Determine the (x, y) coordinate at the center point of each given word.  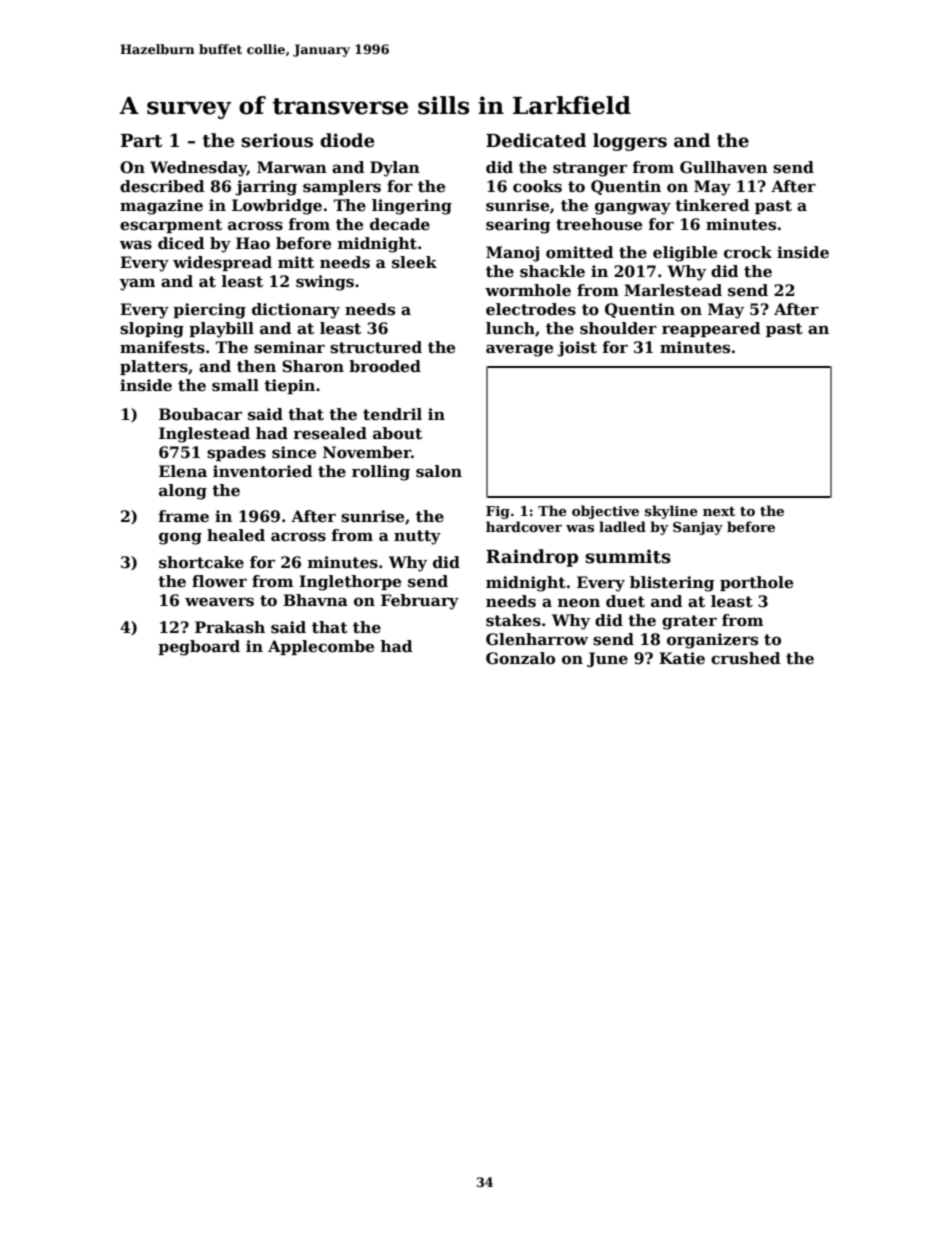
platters (154, 367)
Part (141, 141)
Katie (682, 658)
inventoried (263, 471)
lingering (412, 207)
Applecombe (321, 647)
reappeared (711, 329)
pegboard (199, 648)
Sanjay (698, 528)
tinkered (712, 205)
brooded (385, 366)
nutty (417, 537)
